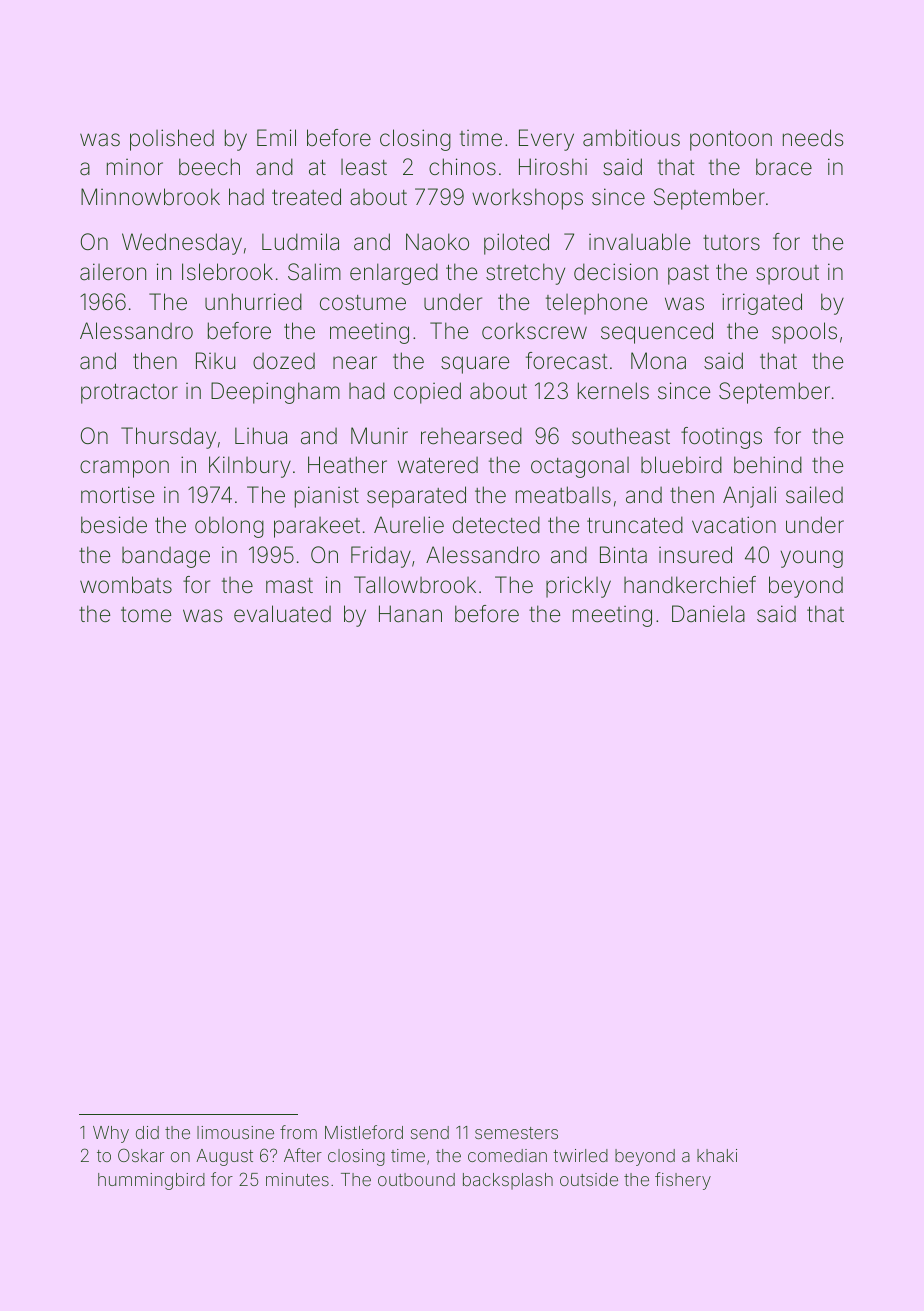  Describe the element at coordinates (546, 140) in the screenshot. I see `Every` at that location.
